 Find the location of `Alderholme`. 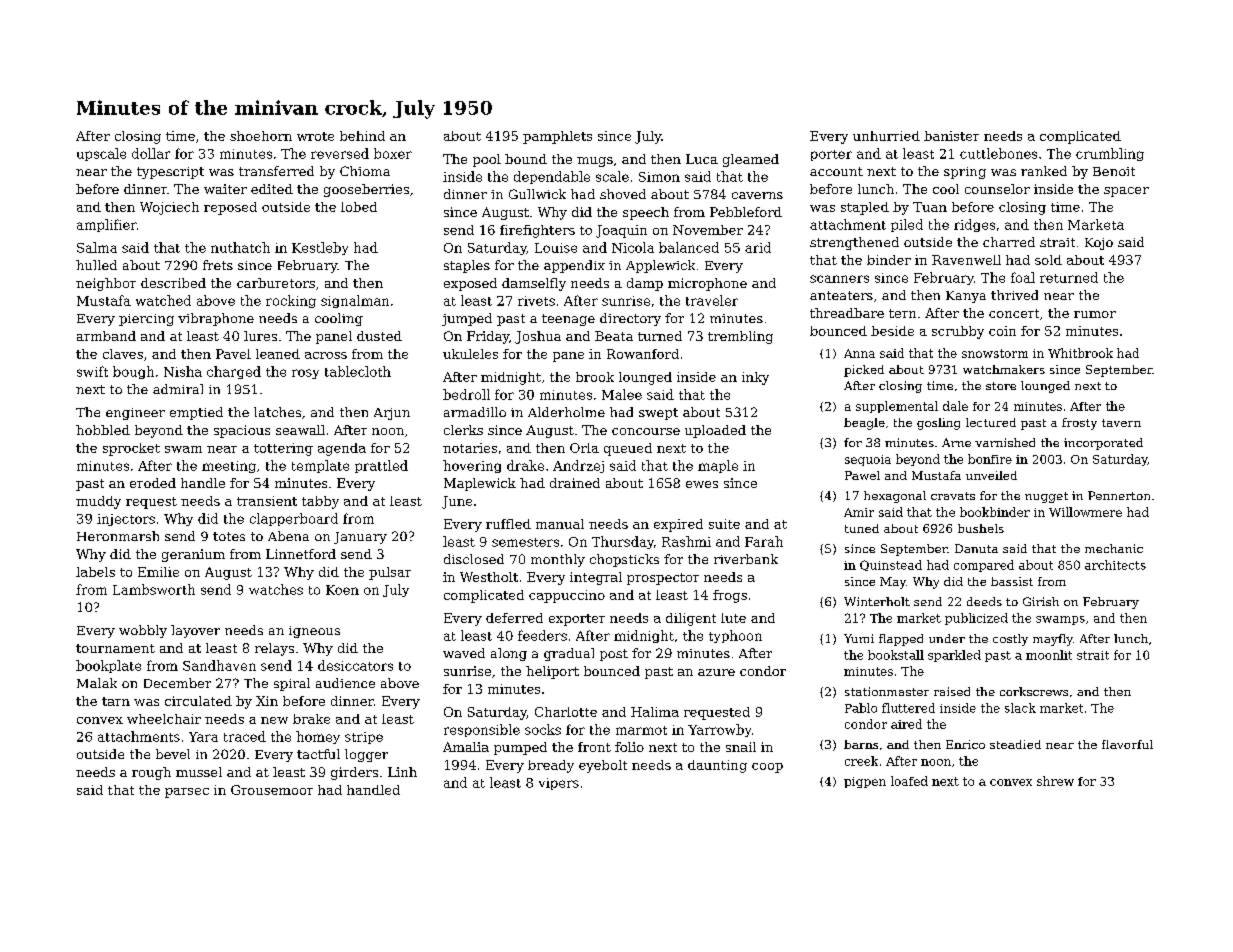

Alderholme is located at coordinates (566, 412).
